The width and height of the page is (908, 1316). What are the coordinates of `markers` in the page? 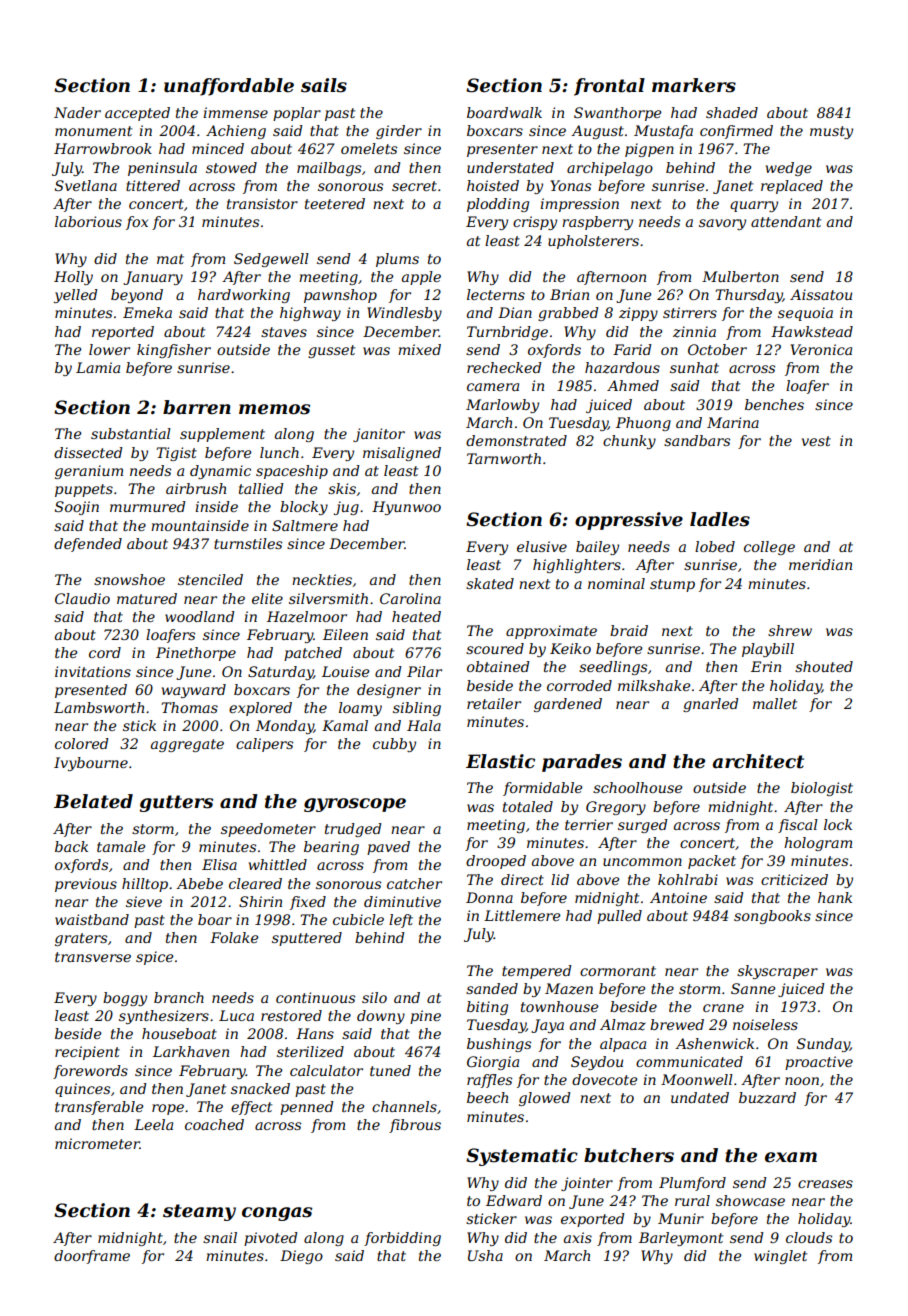 It's located at (694, 85).
